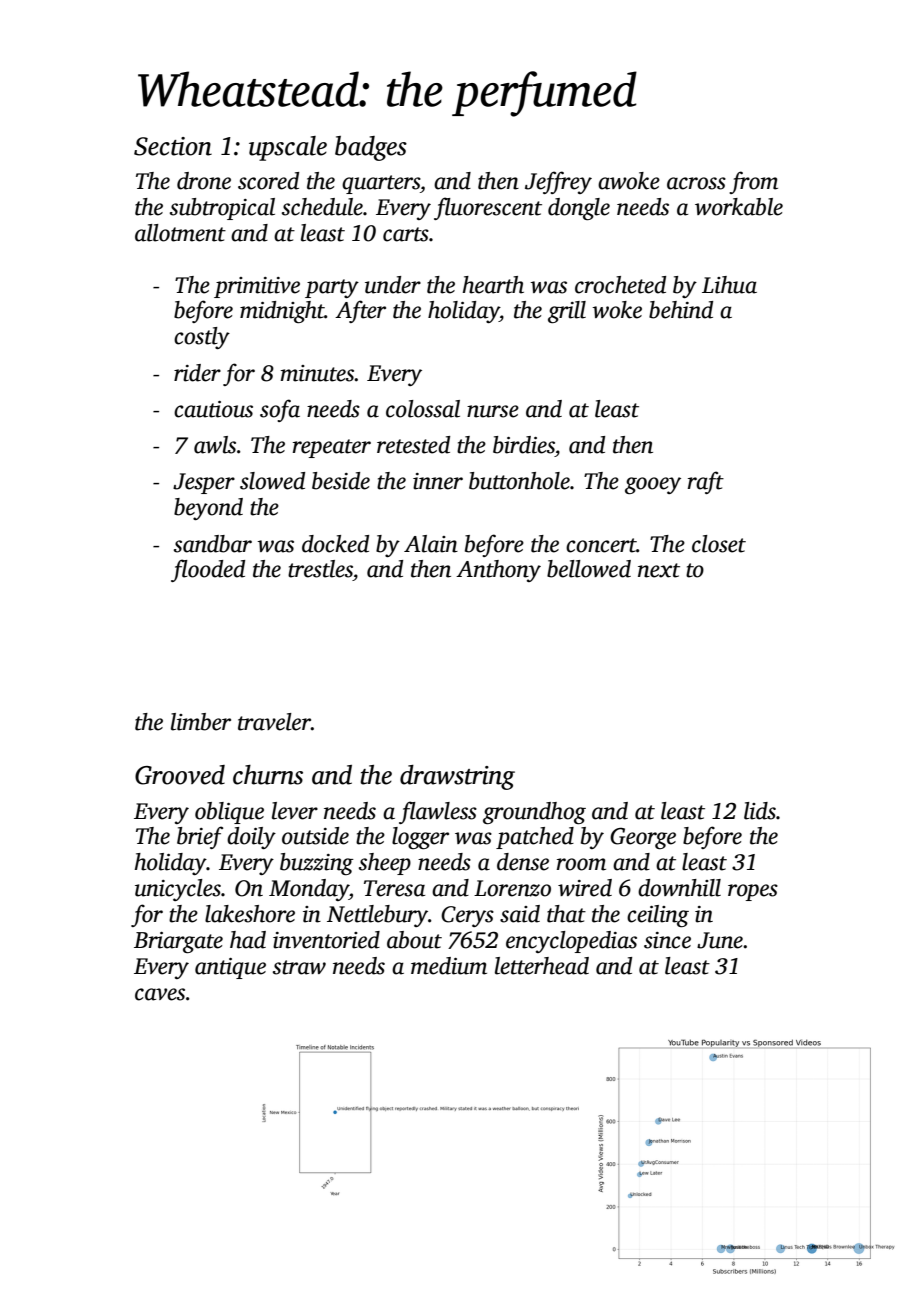  Describe the element at coordinates (173, 146) in the document. I see `Section` at that location.
